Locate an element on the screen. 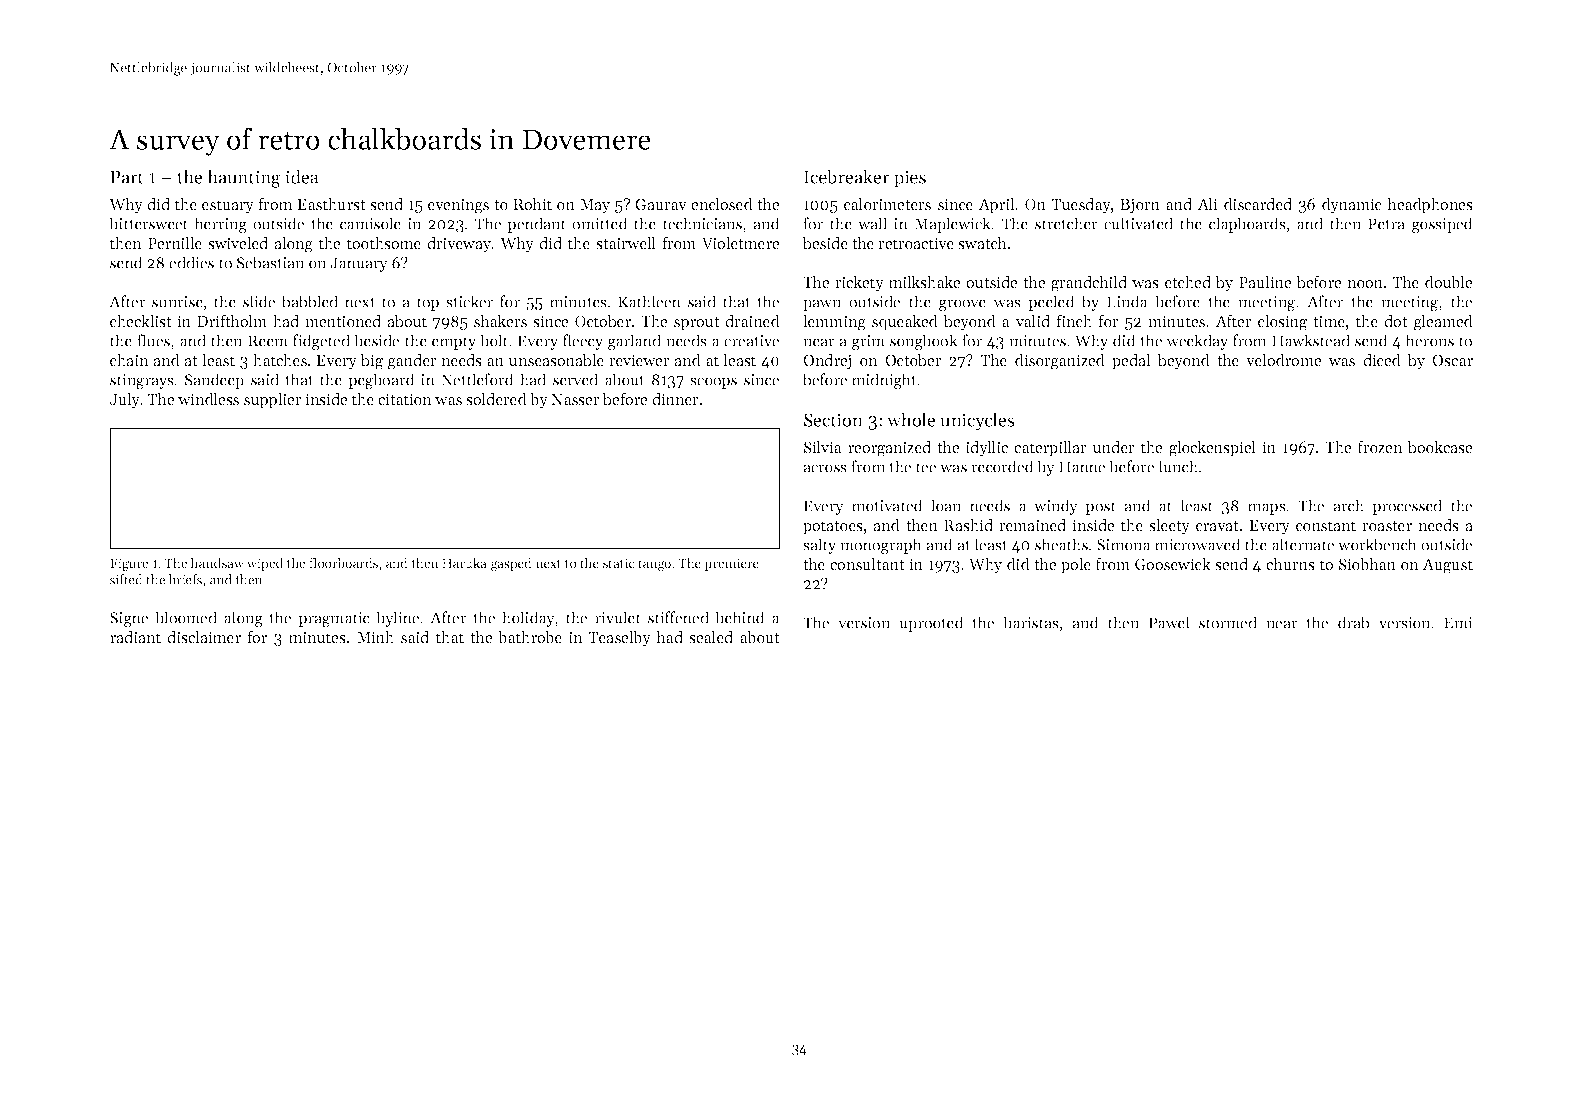  Gaurav is located at coordinates (661, 204).
